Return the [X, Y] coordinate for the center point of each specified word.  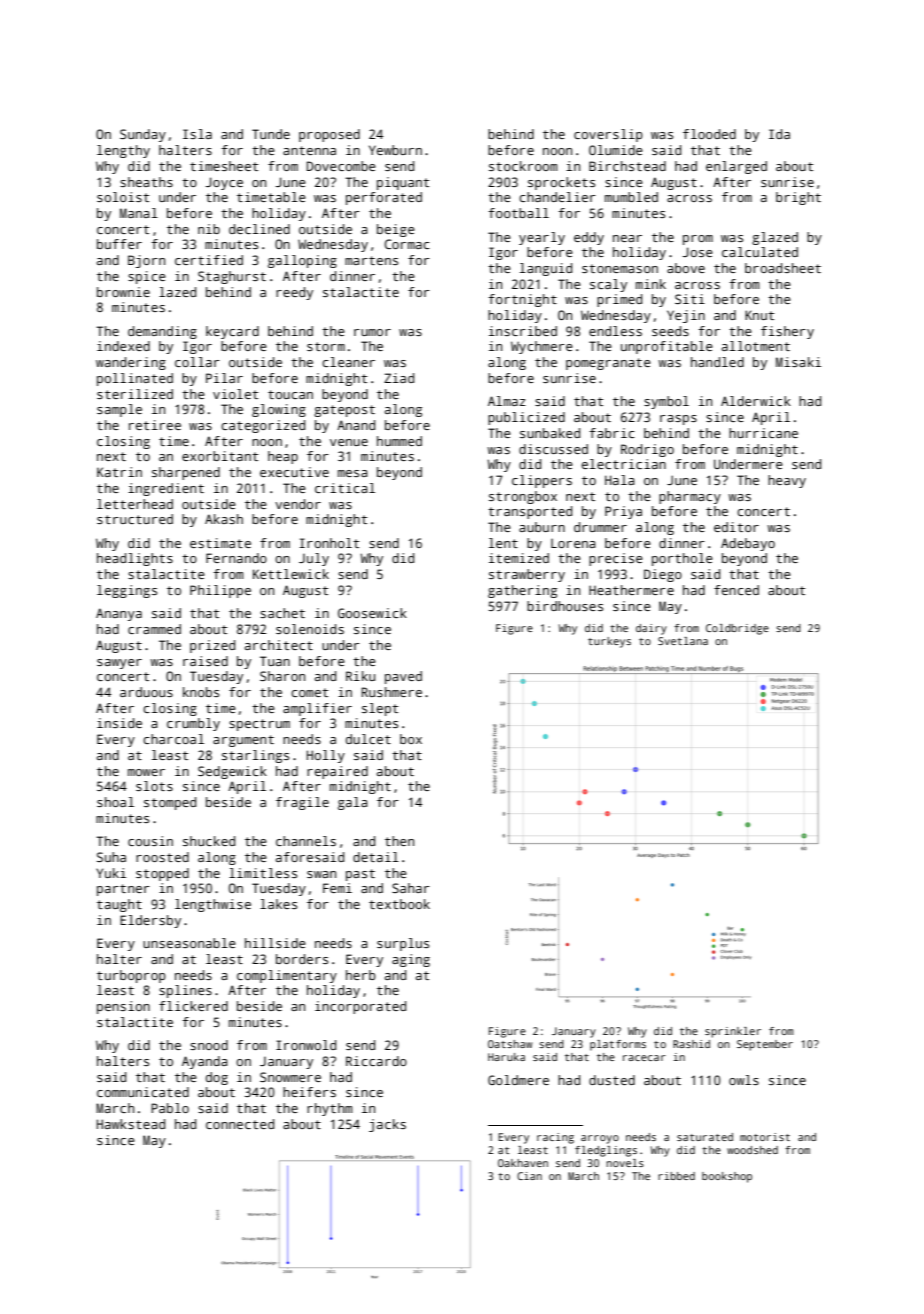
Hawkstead [131, 1124]
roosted [162, 857]
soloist [123, 197]
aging [411, 960]
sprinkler [733, 1032]
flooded [709, 134]
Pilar [224, 378]
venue [349, 442]
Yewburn [395, 150]
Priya [623, 512]
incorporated [360, 1007]
